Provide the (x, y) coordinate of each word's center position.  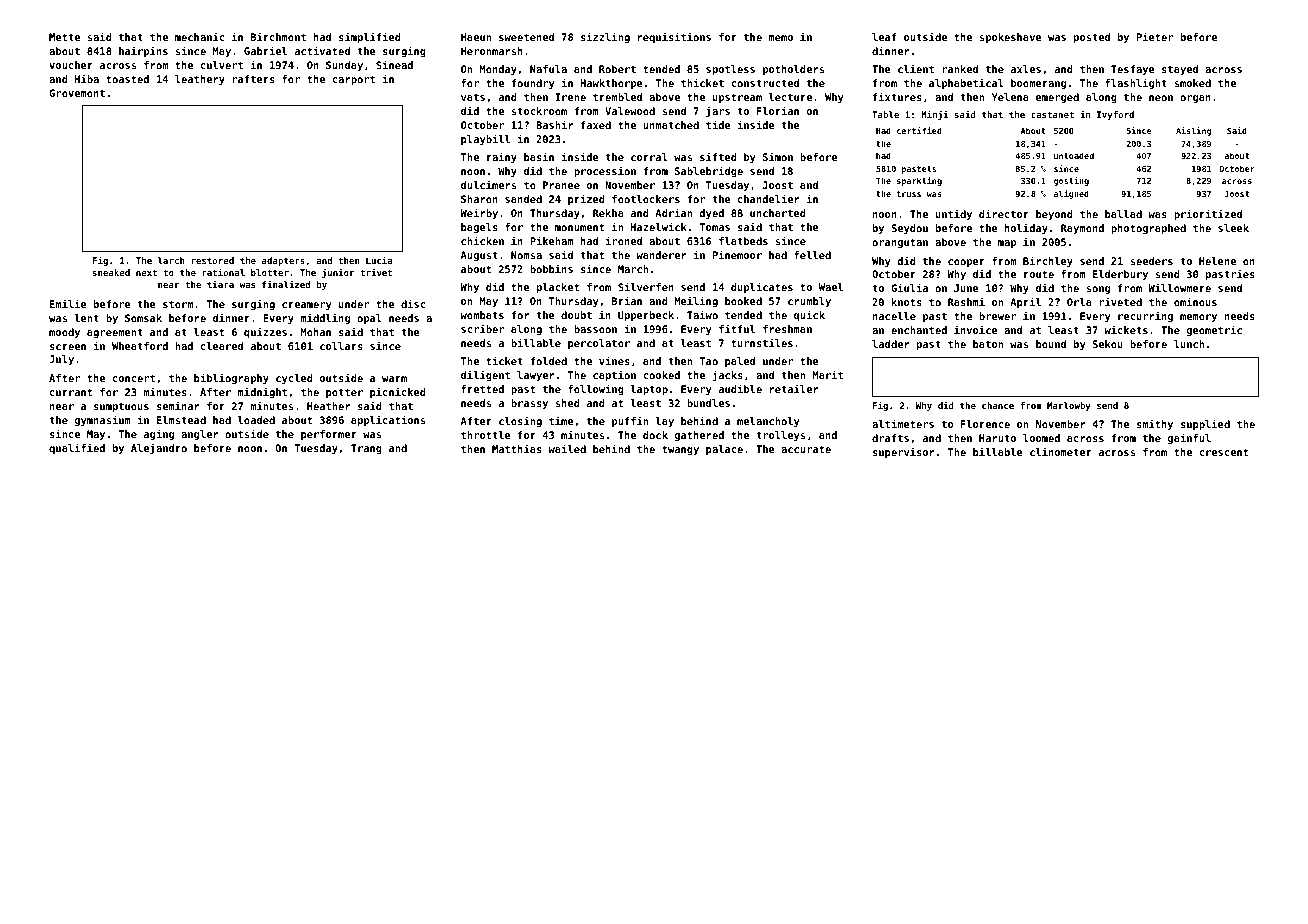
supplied (1205, 424)
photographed (1148, 229)
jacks (727, 375)
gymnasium (103, 420)
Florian (778, 110)
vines (614, 360)
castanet (1052, 114)
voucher (71, 65)
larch (171, 260)
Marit (828, 374)
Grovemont (77, 93)
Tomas (715, 227)
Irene (570, 97)
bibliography (231, 378)
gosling (1071, 181)
